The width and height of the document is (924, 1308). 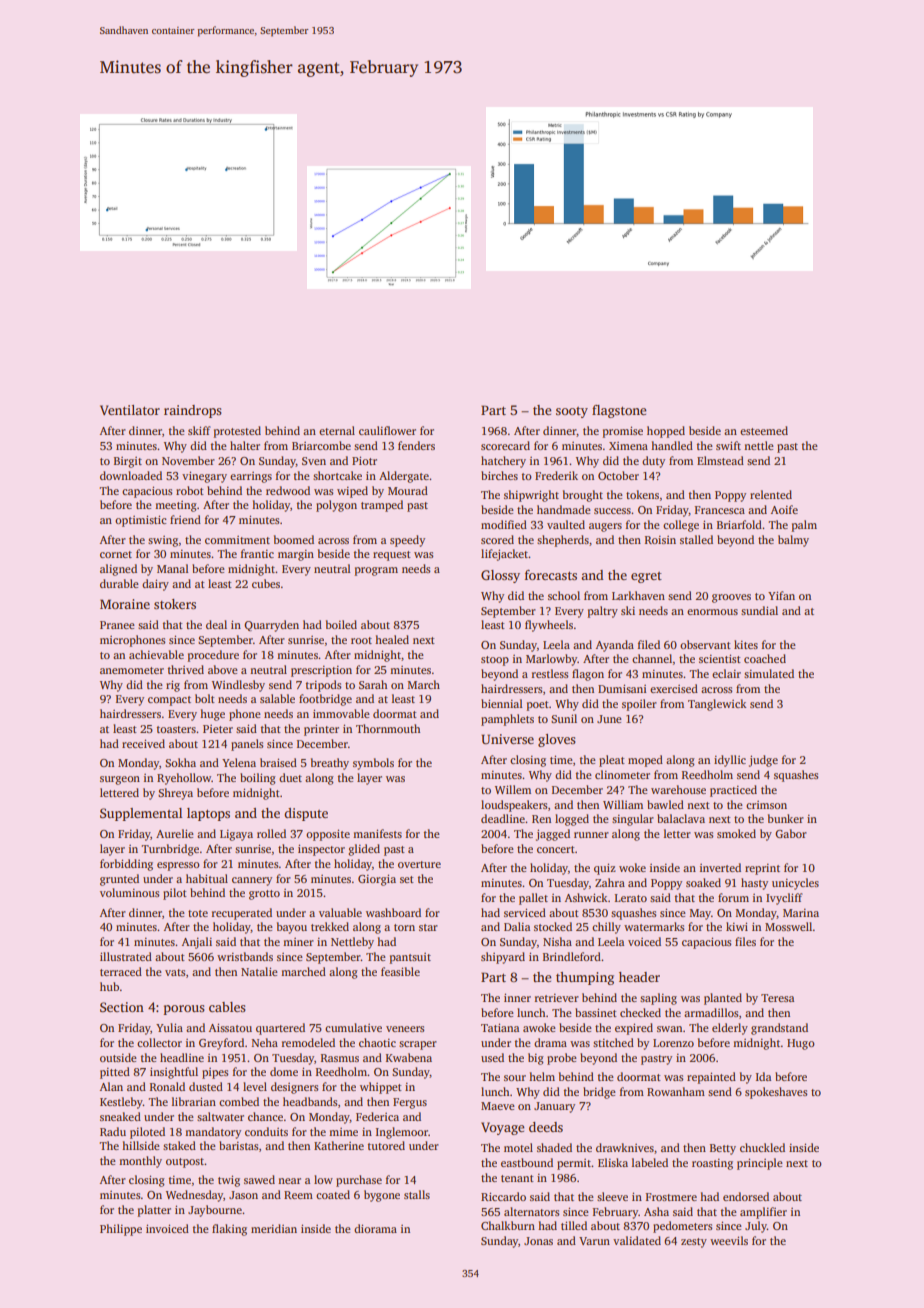 I want to click on Anjali, so click(x=197, y=943).
